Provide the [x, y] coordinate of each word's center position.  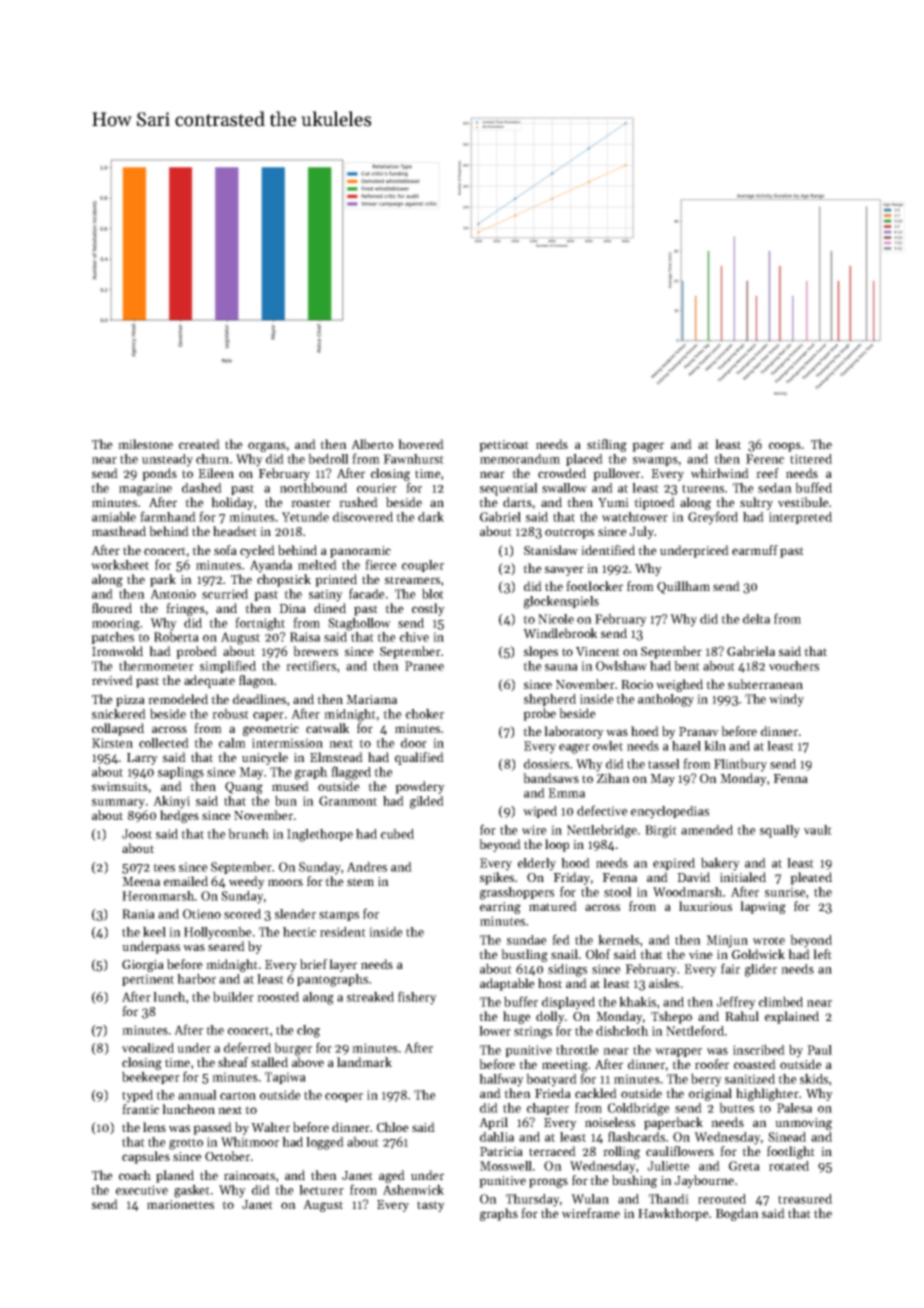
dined [330, 608]
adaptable [507, 984]
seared [226, 946]
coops [785, 447]
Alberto [372, 444]
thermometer [156, 666]
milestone [145, 444]
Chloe [393, 1127]
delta [756, 619]
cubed [397, 833]
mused [290, 786]
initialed [743, 877]
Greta [744, 1166]
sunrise [785, 892]
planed [175, 1176]
